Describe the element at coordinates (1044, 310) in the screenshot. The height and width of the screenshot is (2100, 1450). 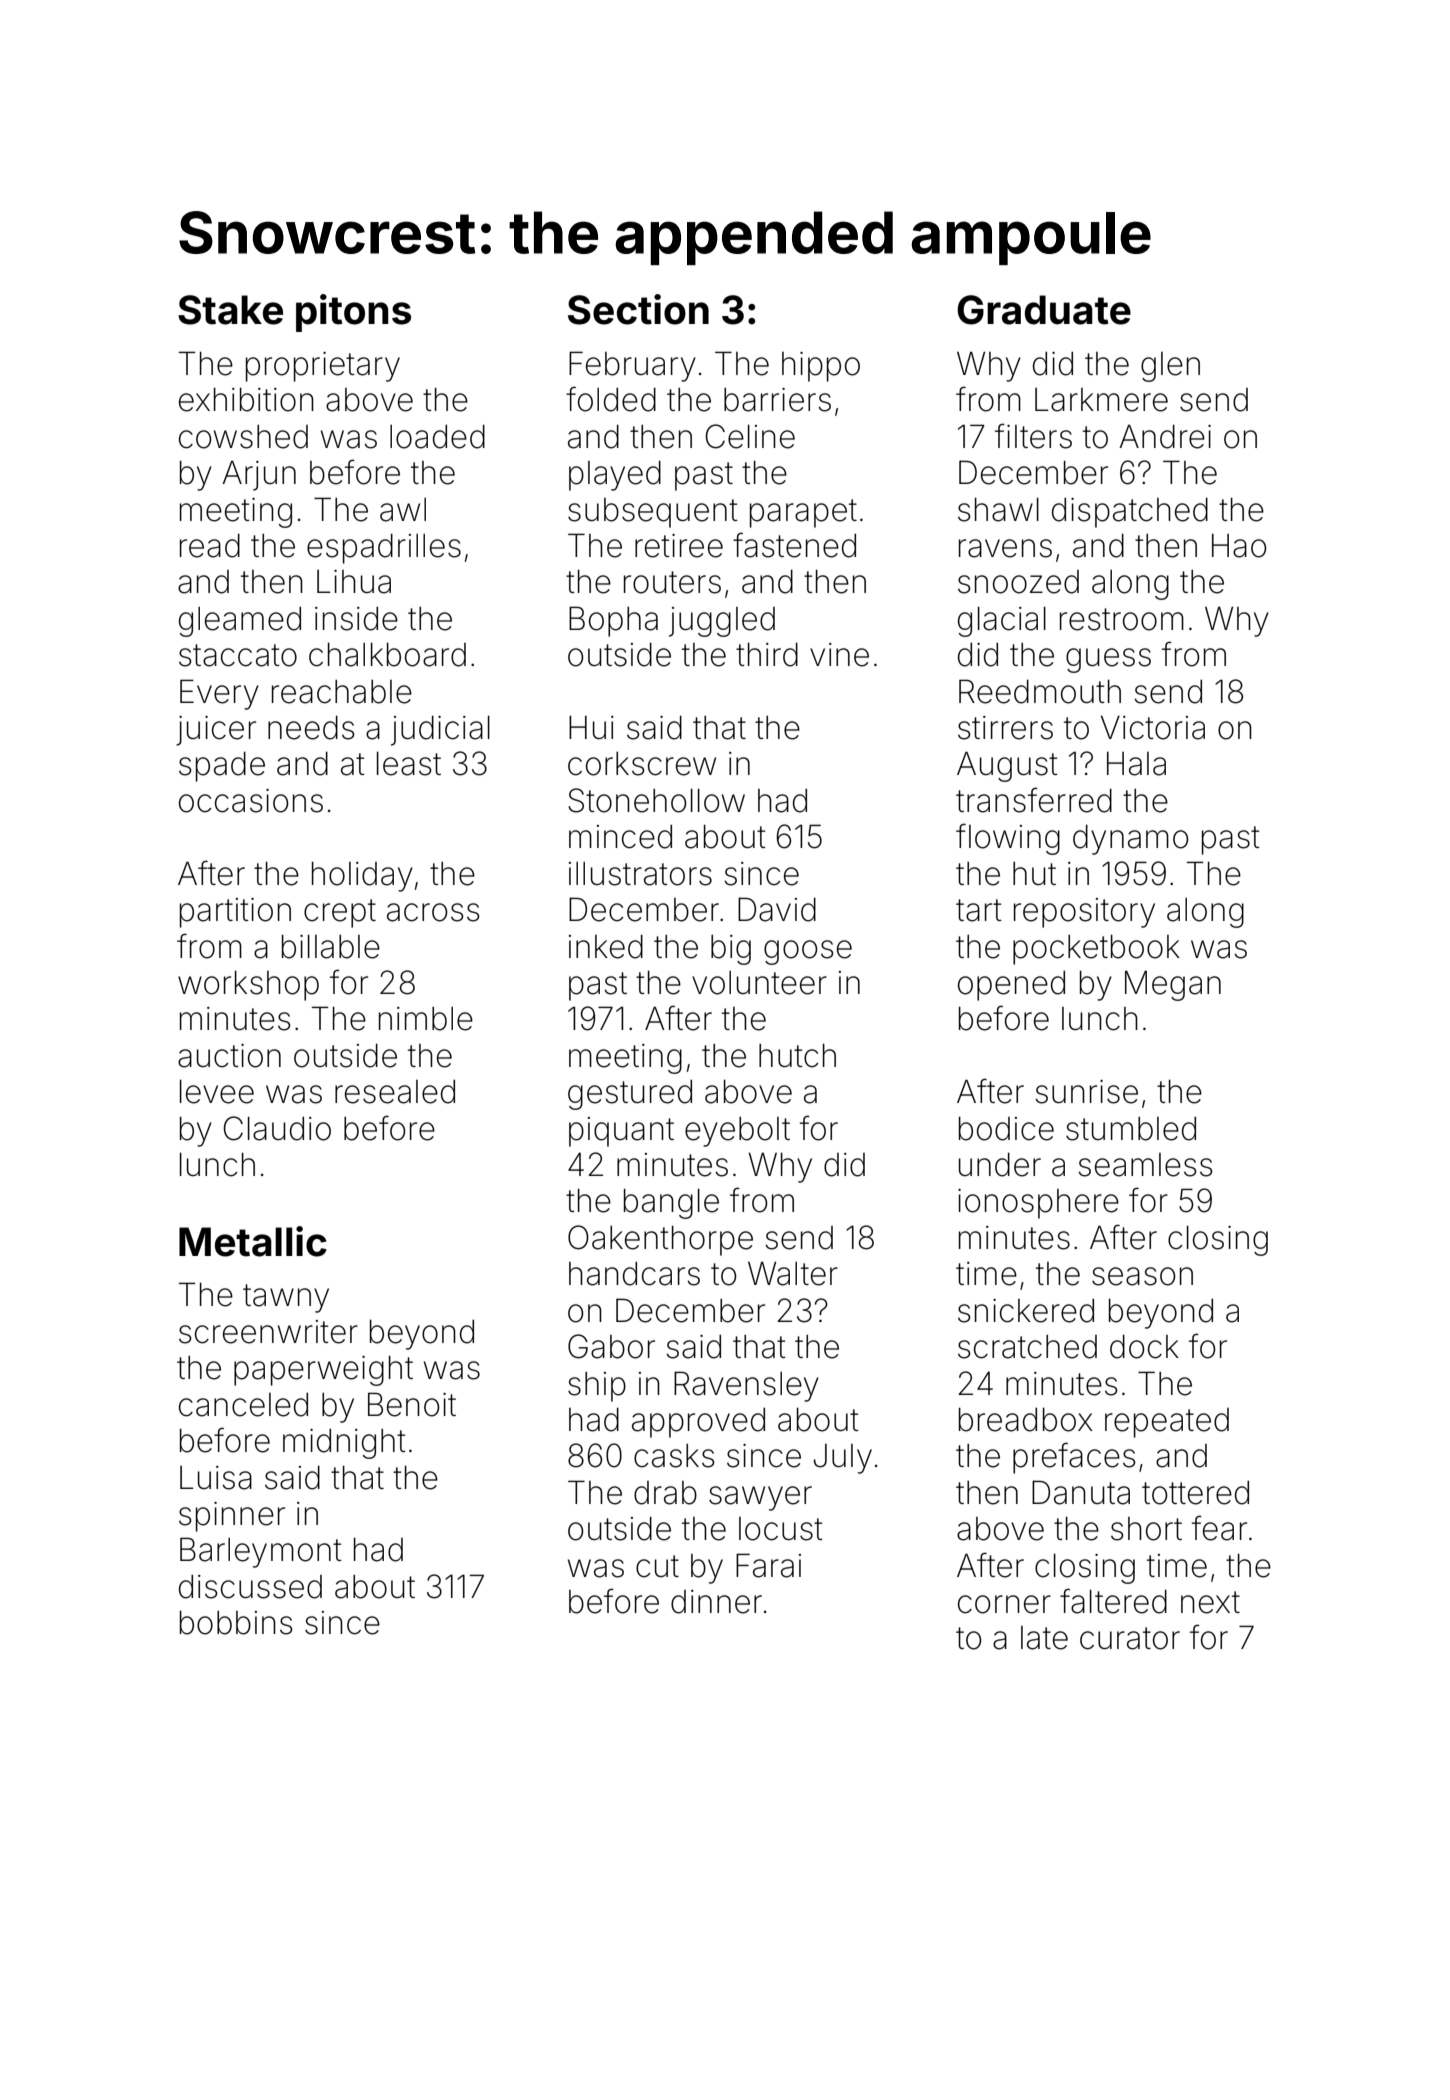
I see `Graduate` at that location.
